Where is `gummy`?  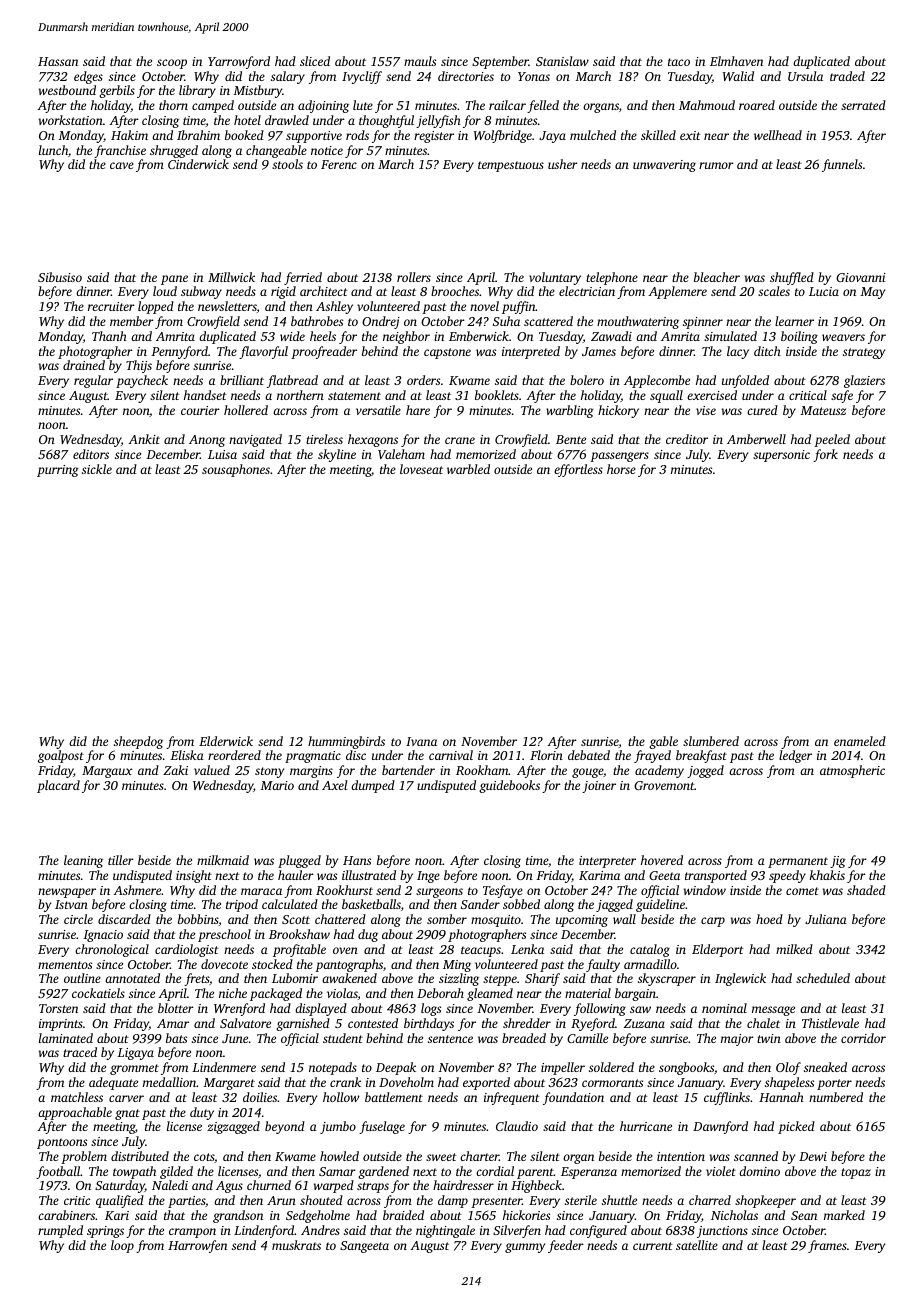
gummy is located at coordinates (525, 1248).
